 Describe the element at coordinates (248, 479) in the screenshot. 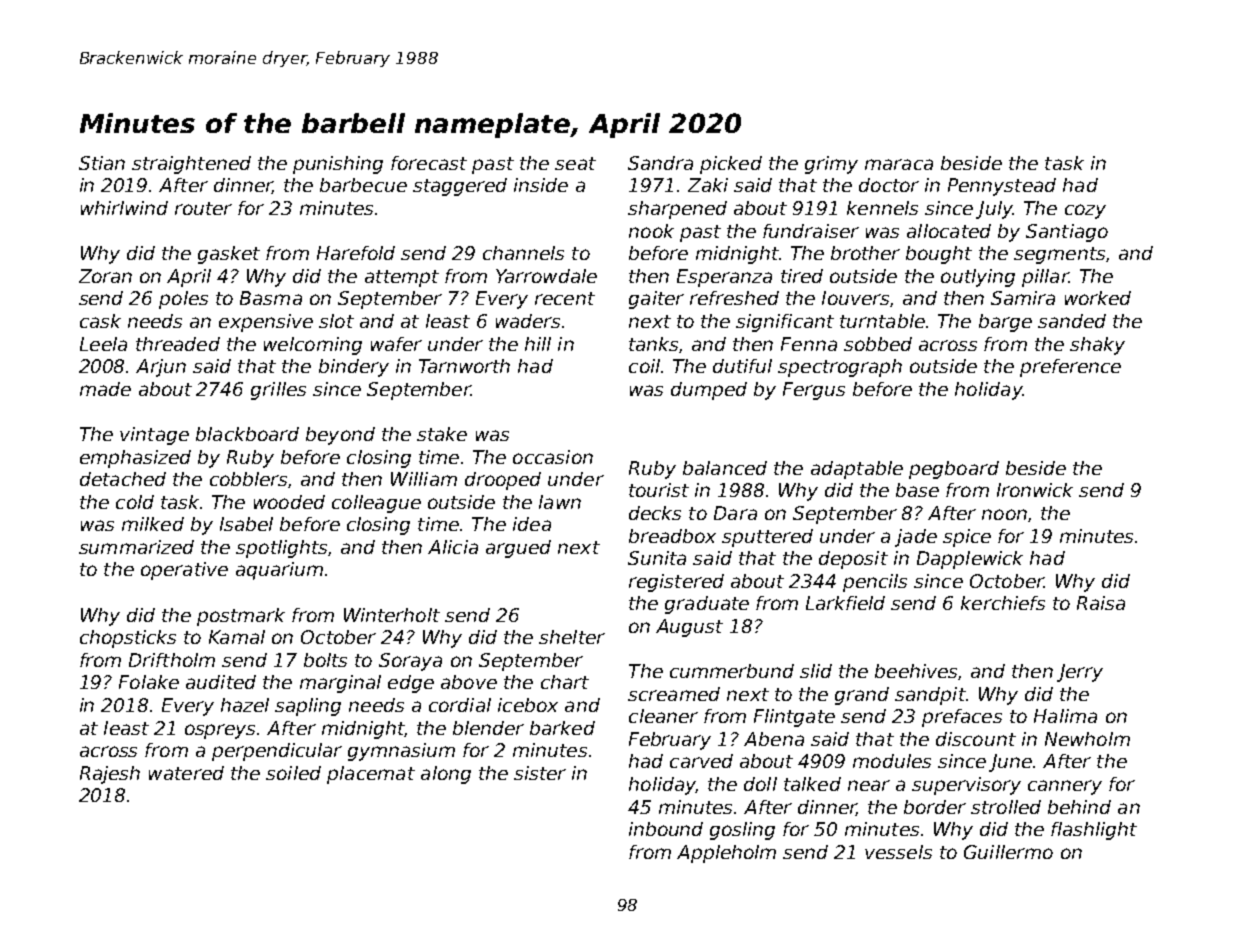

I see `cobblers` at that location.
